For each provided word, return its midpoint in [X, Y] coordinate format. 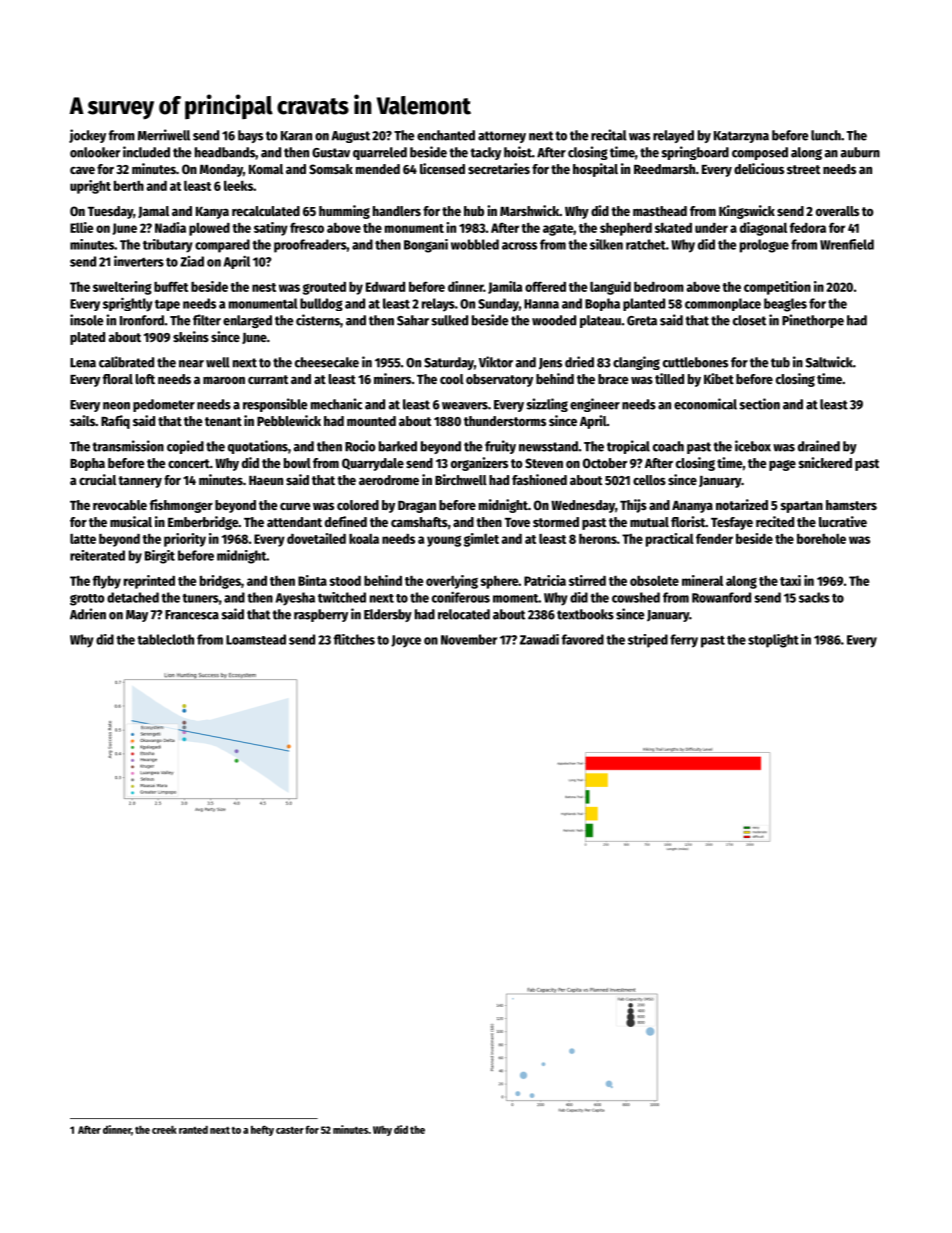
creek [164, 1130]
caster [290, 1130]
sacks [814, 597]
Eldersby [388, 615]
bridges [220, 582]
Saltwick [829, 362]
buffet [171, 286]
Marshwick [529, 210]
